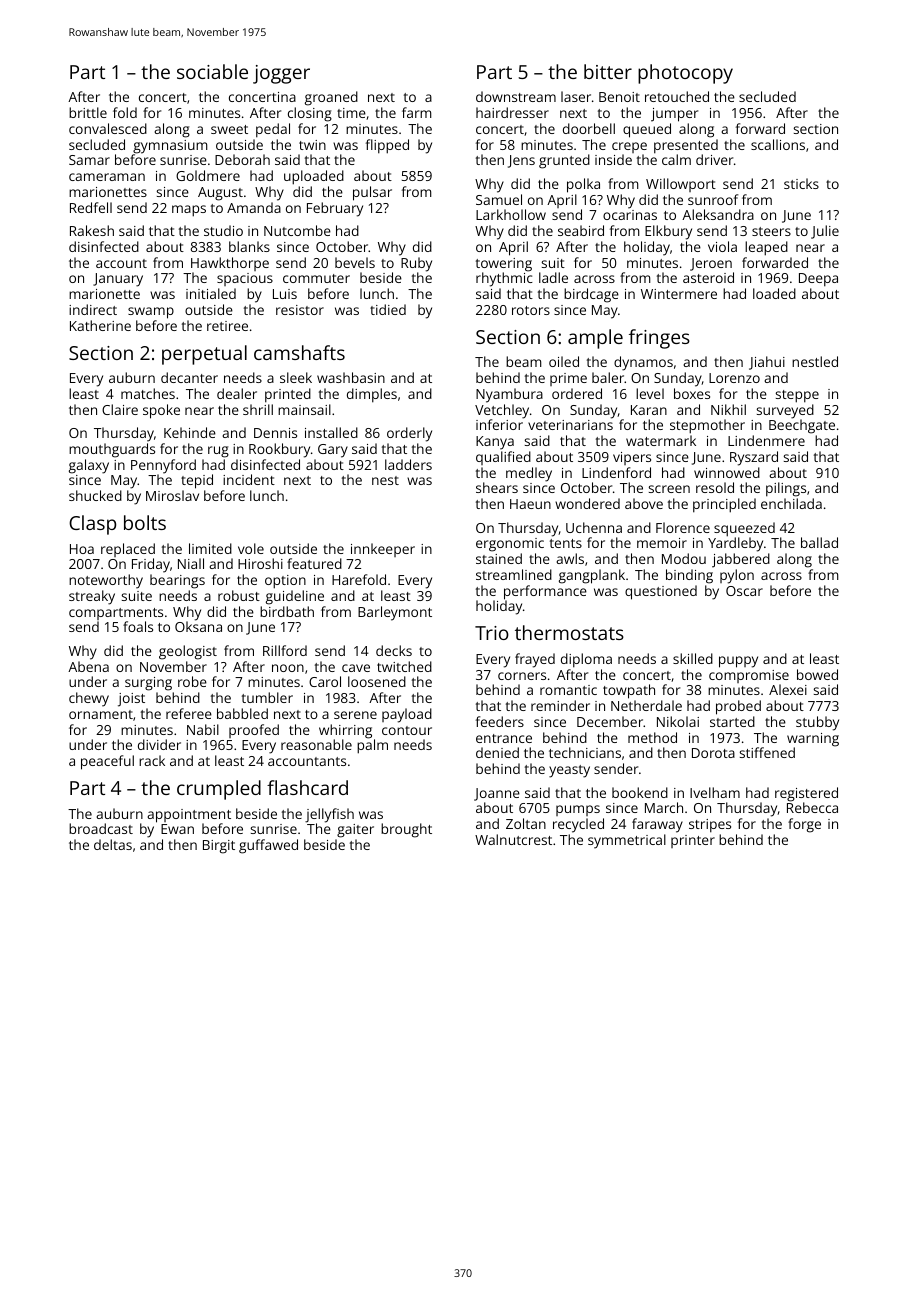 The image size is (908, 1316). I want to click on Oksana, so click(198, 626).
